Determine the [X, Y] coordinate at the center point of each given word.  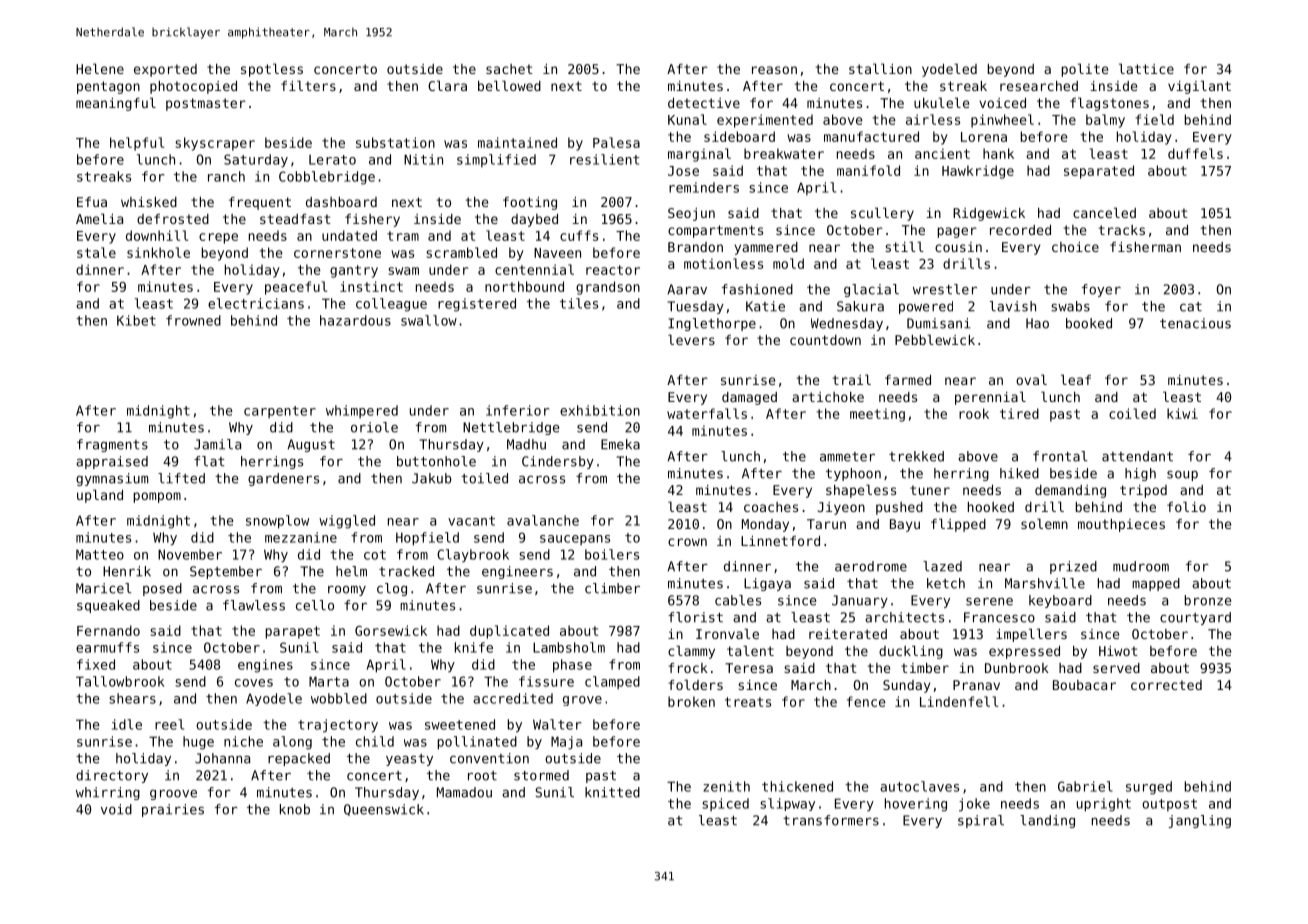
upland [100, 496]
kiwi [1182, 413]
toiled [484, 478]
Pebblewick [935, 339]
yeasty [409, 760]
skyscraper [215, 144]
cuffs [579, 235]
